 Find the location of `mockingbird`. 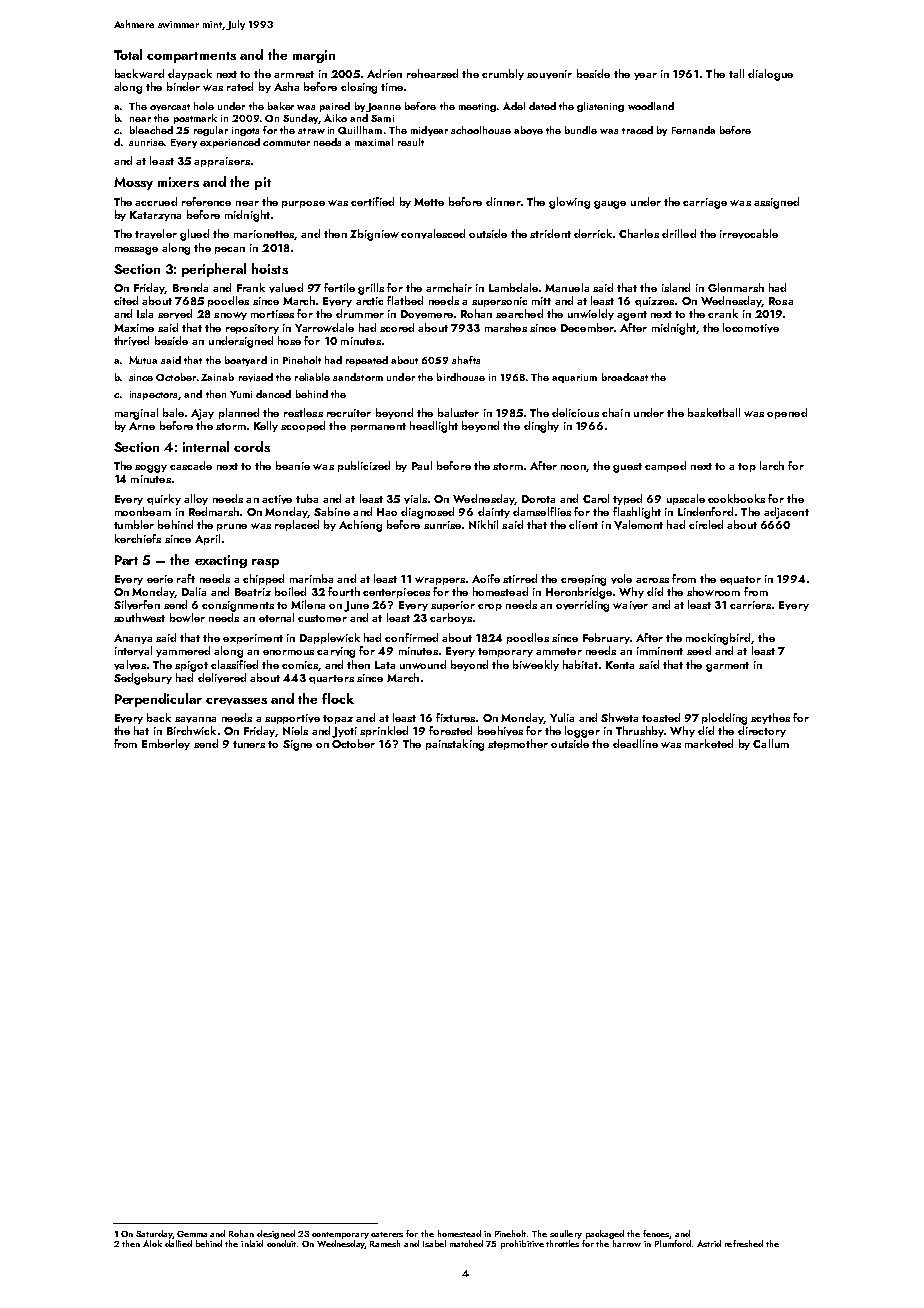

mockingbird is located at coordinates (719, 639).
